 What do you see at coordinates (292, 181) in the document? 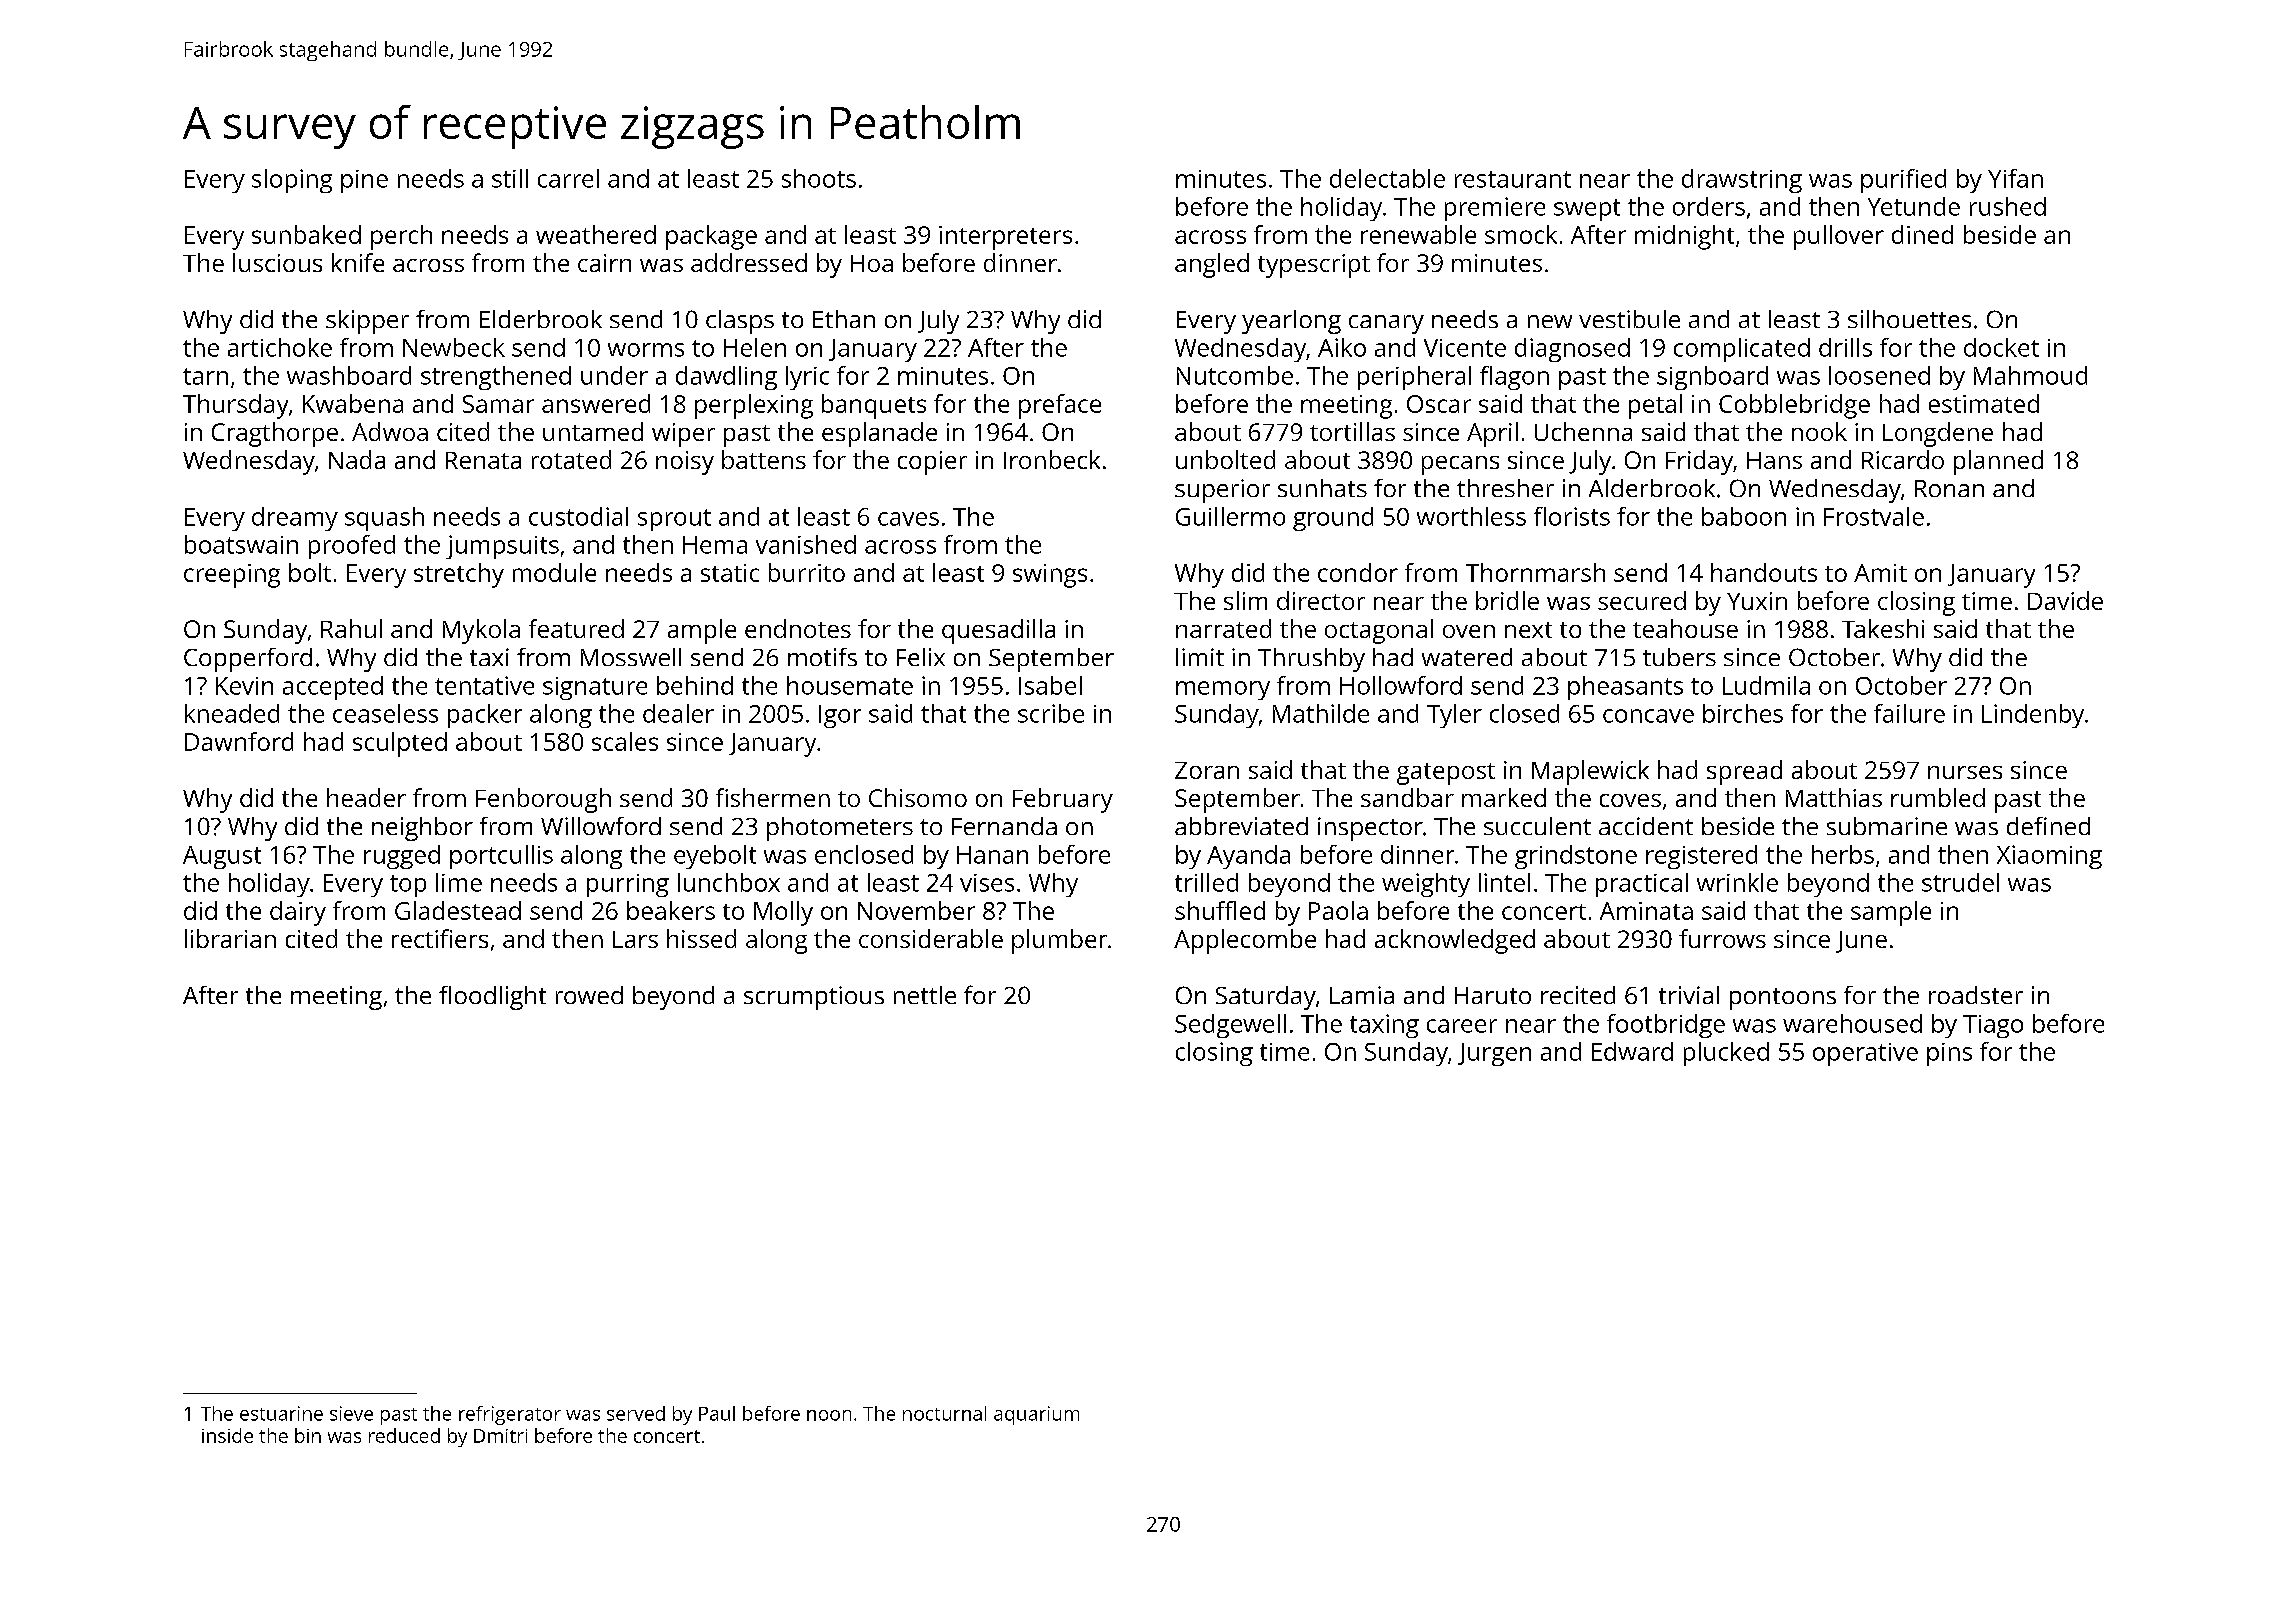
I see `sloping` at bounding box center [292, 181].
